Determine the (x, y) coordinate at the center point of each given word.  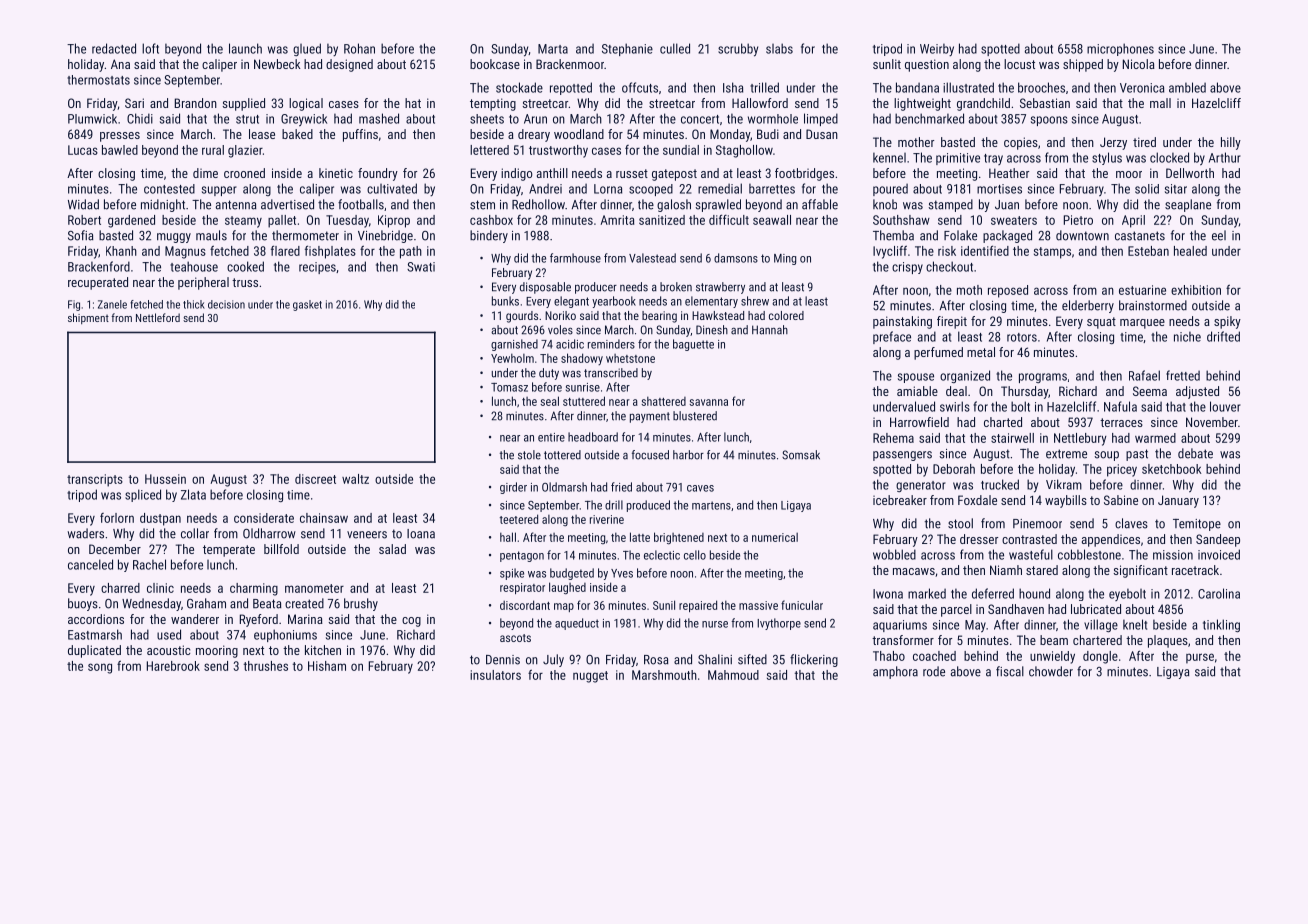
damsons (736, 258)
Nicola (1139, 64)
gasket (307, 305)
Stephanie (627, 49)
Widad (83, 204)
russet (632, 173)
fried (621, 487)
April (1133, 221)
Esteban (1148, 251)
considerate (264, 518)
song (100, 668)
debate (1195, 453)
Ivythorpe (779, 624)
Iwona (888, 594)
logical (306, 104)
